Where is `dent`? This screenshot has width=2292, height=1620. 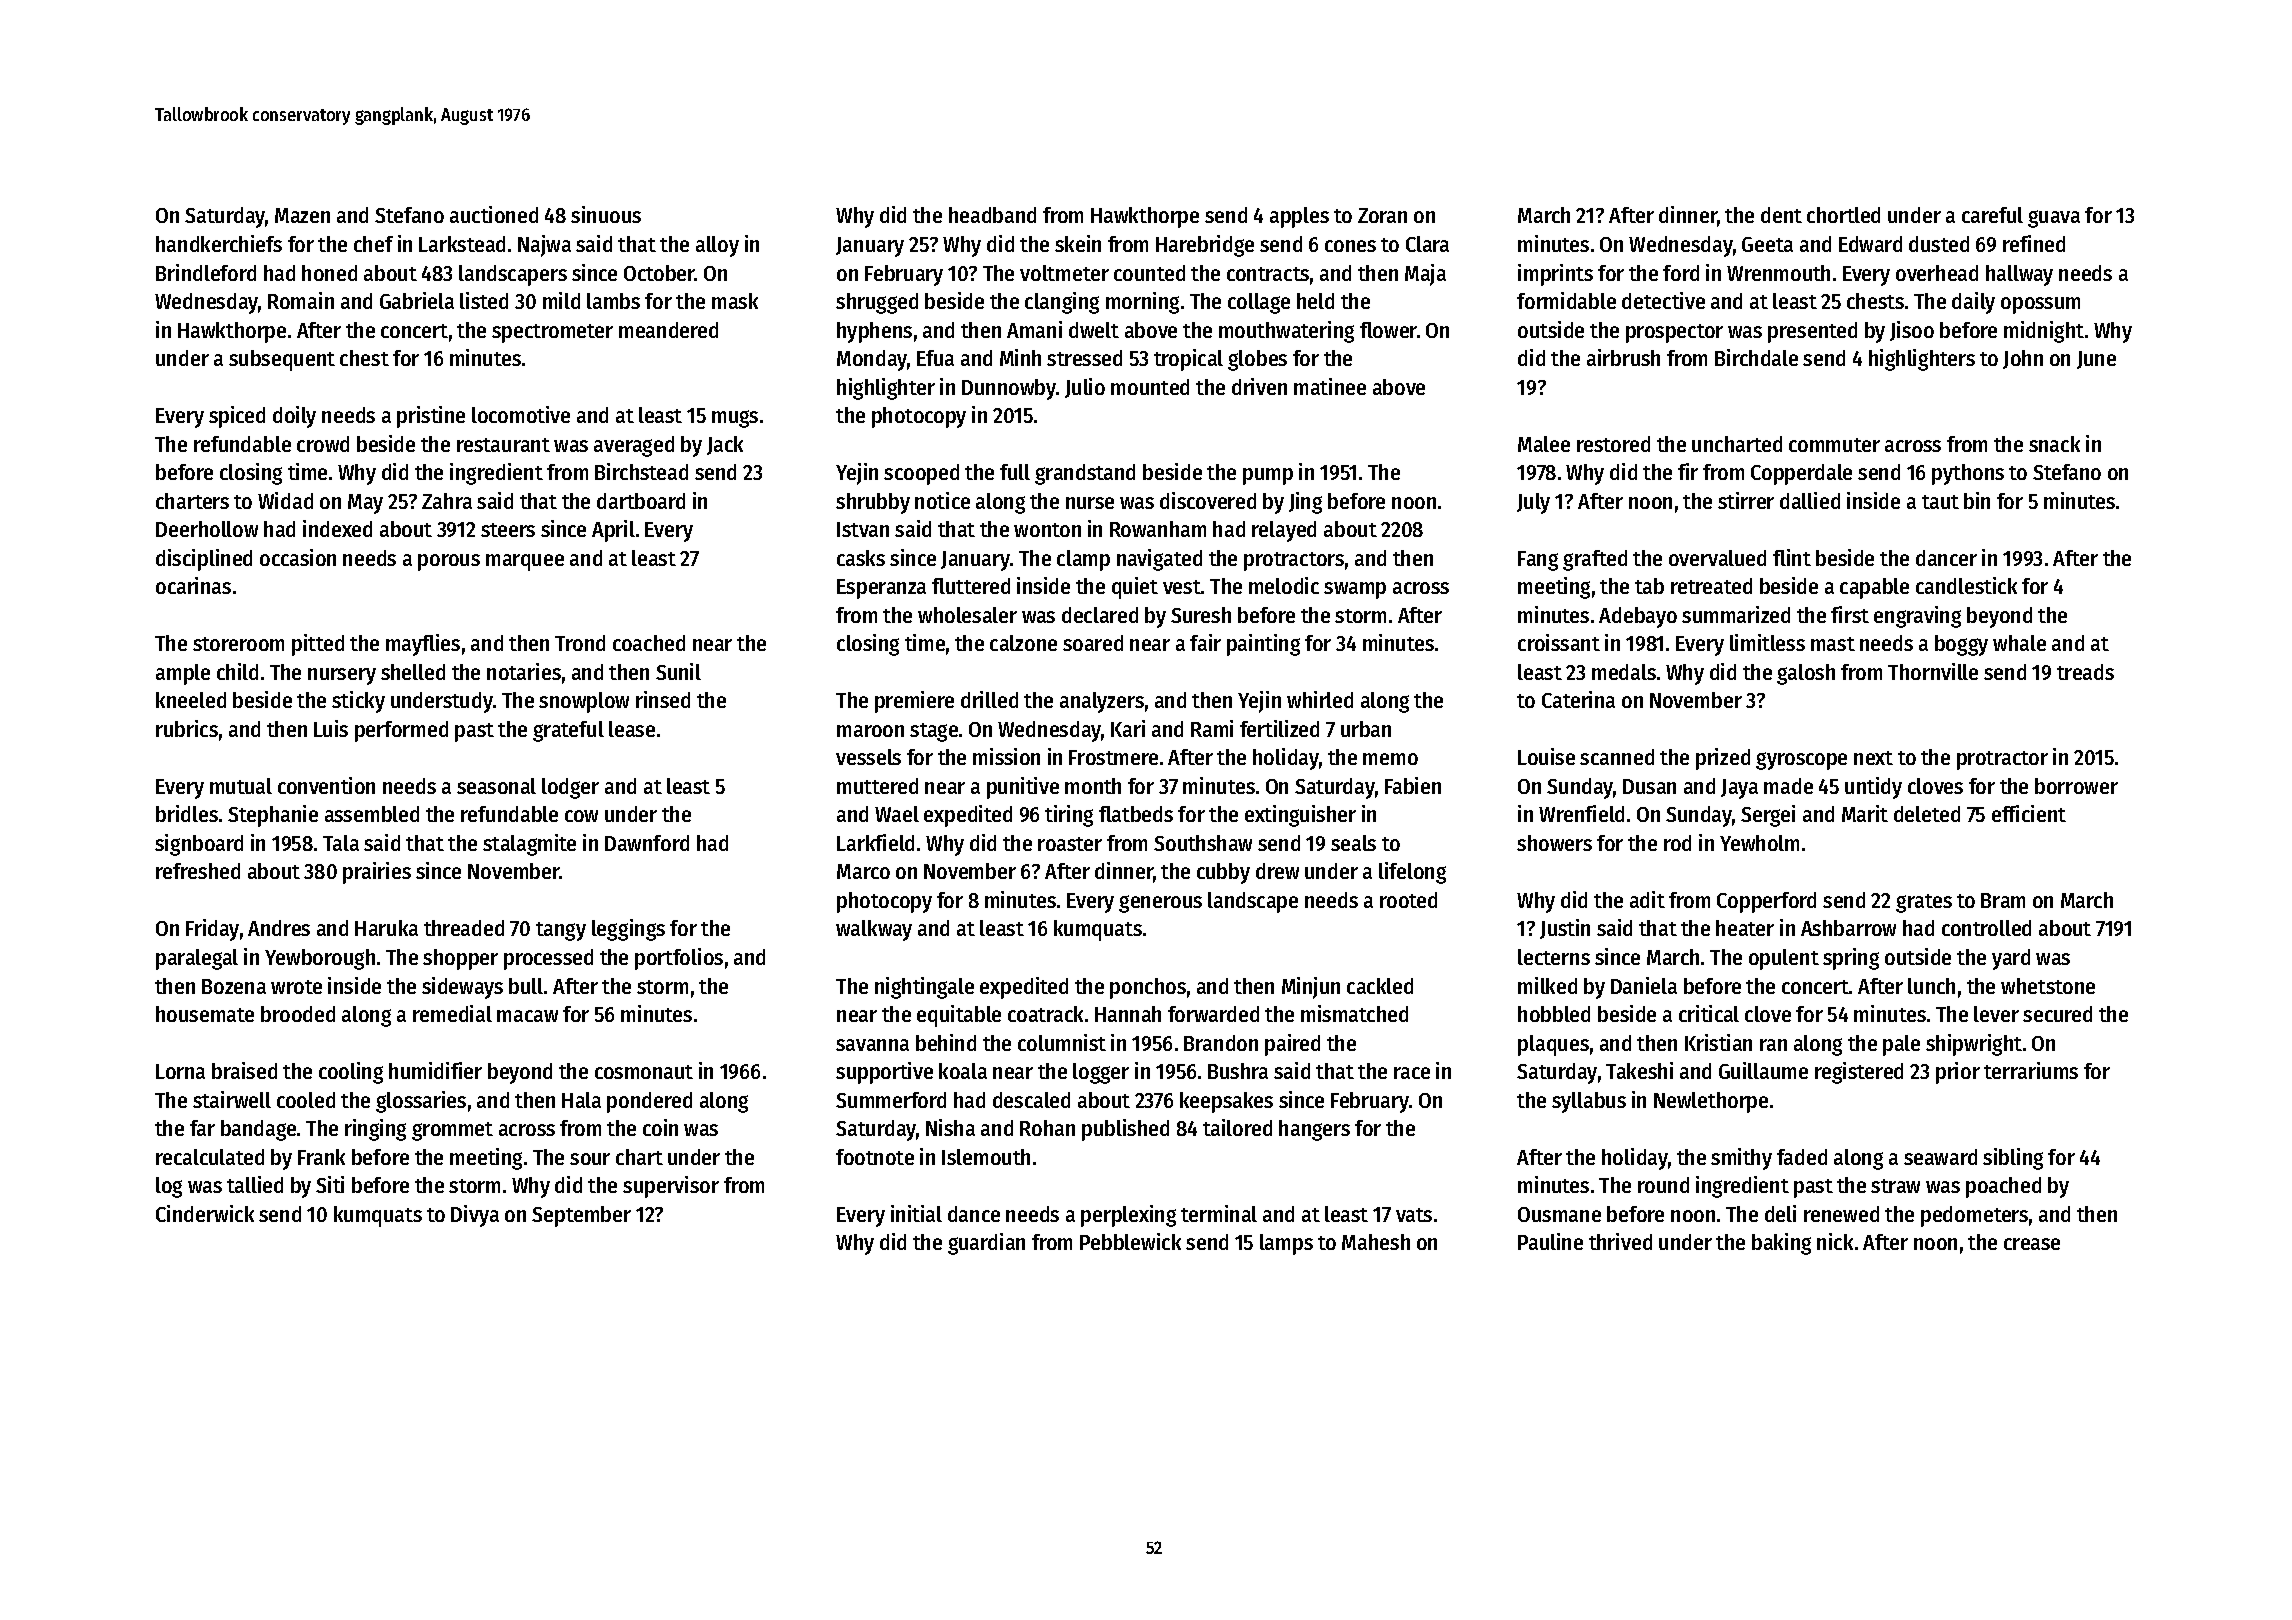
dent is located at coordinates (1781, 215).
